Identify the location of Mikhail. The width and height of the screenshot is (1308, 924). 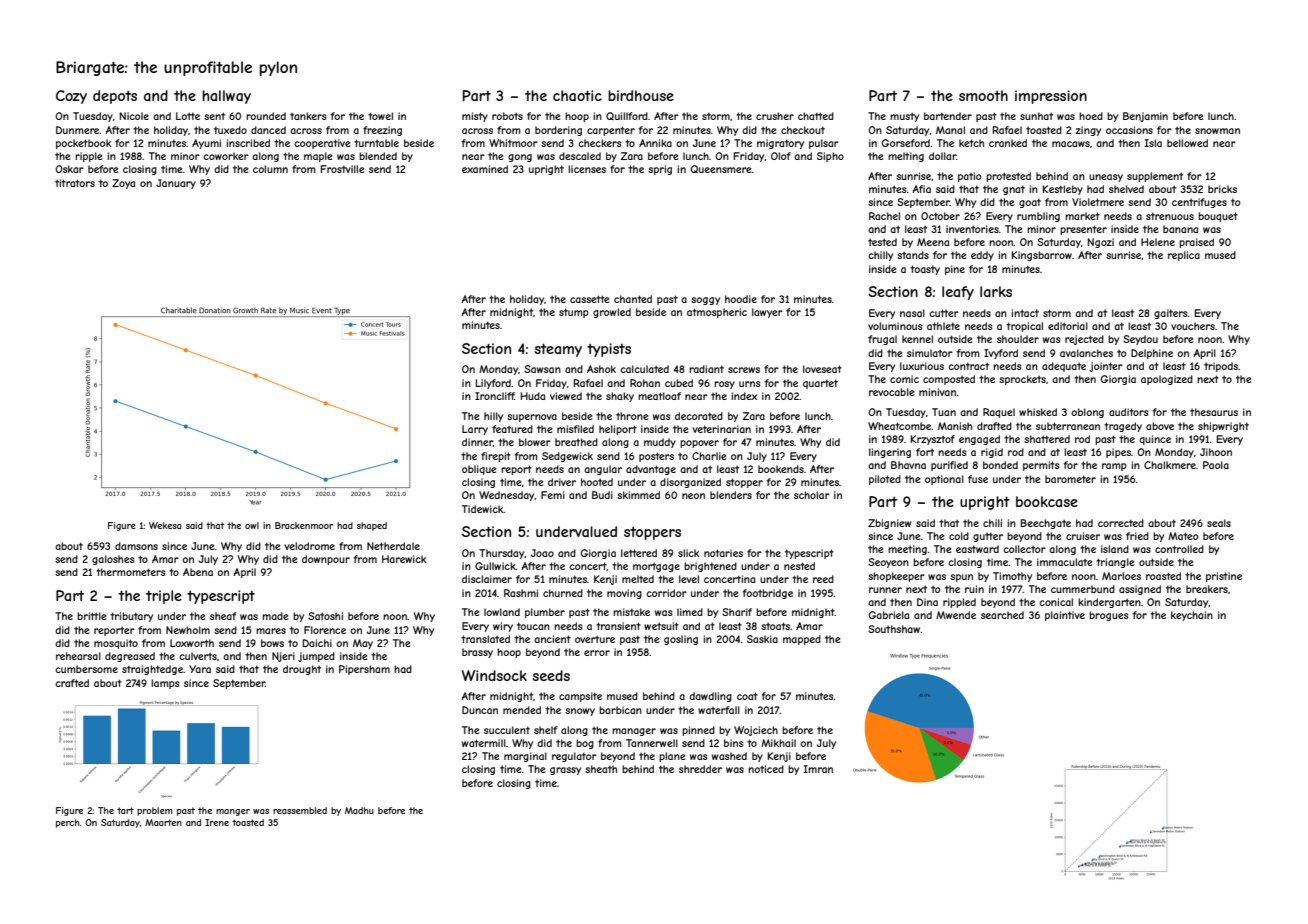
(778, 743).
